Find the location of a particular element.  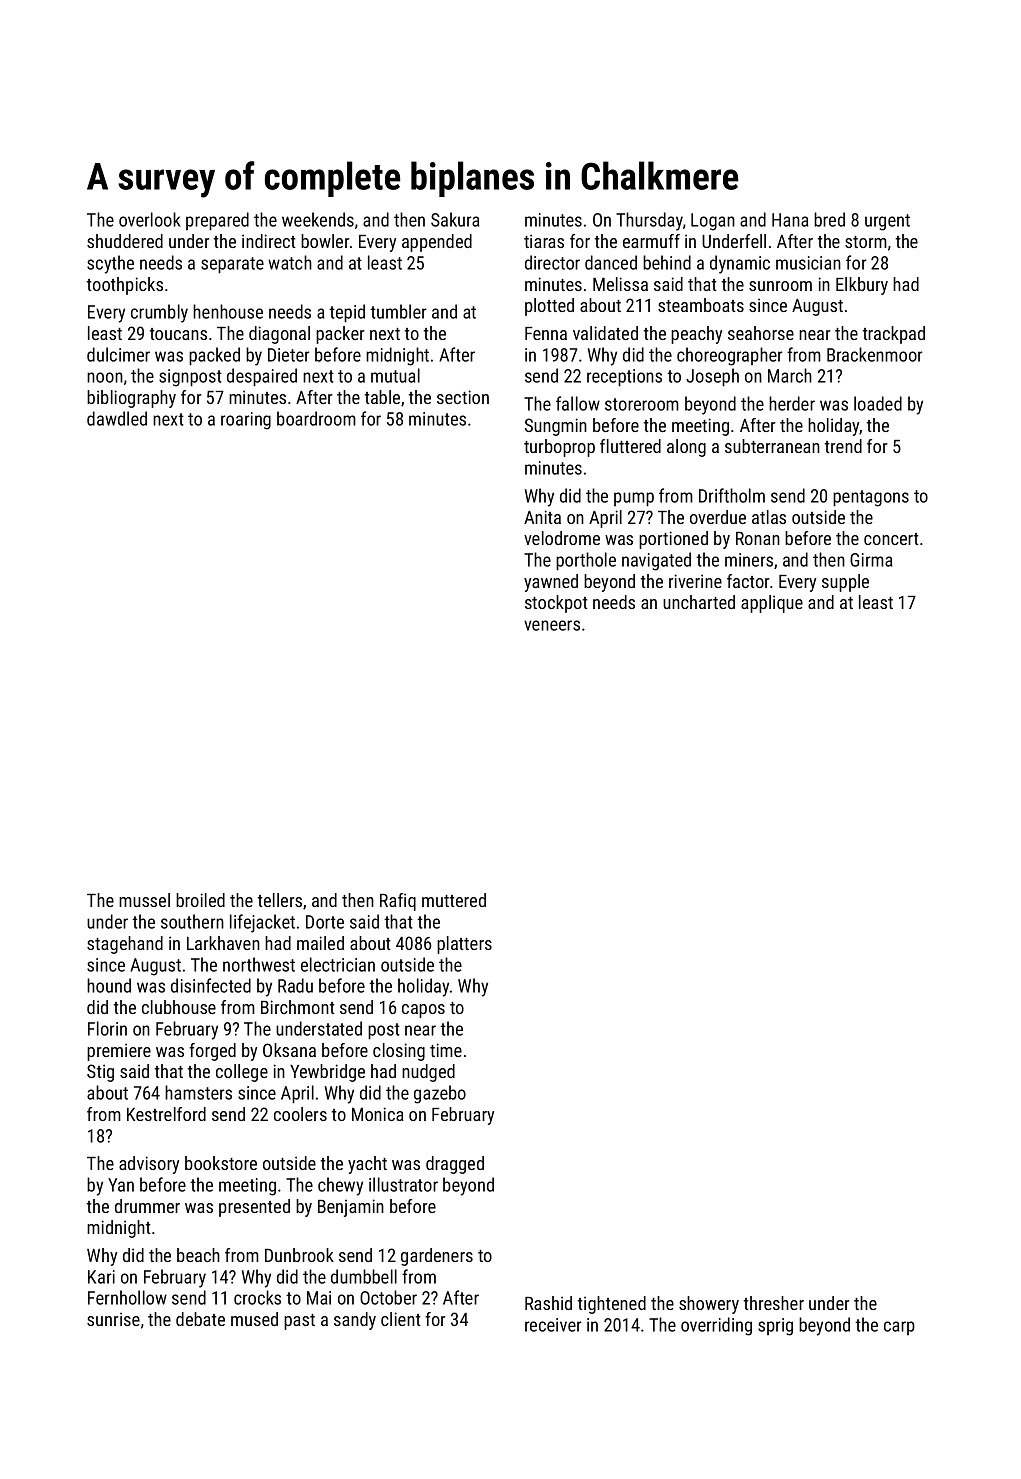

electrician is located at coordinates (338, 964).
